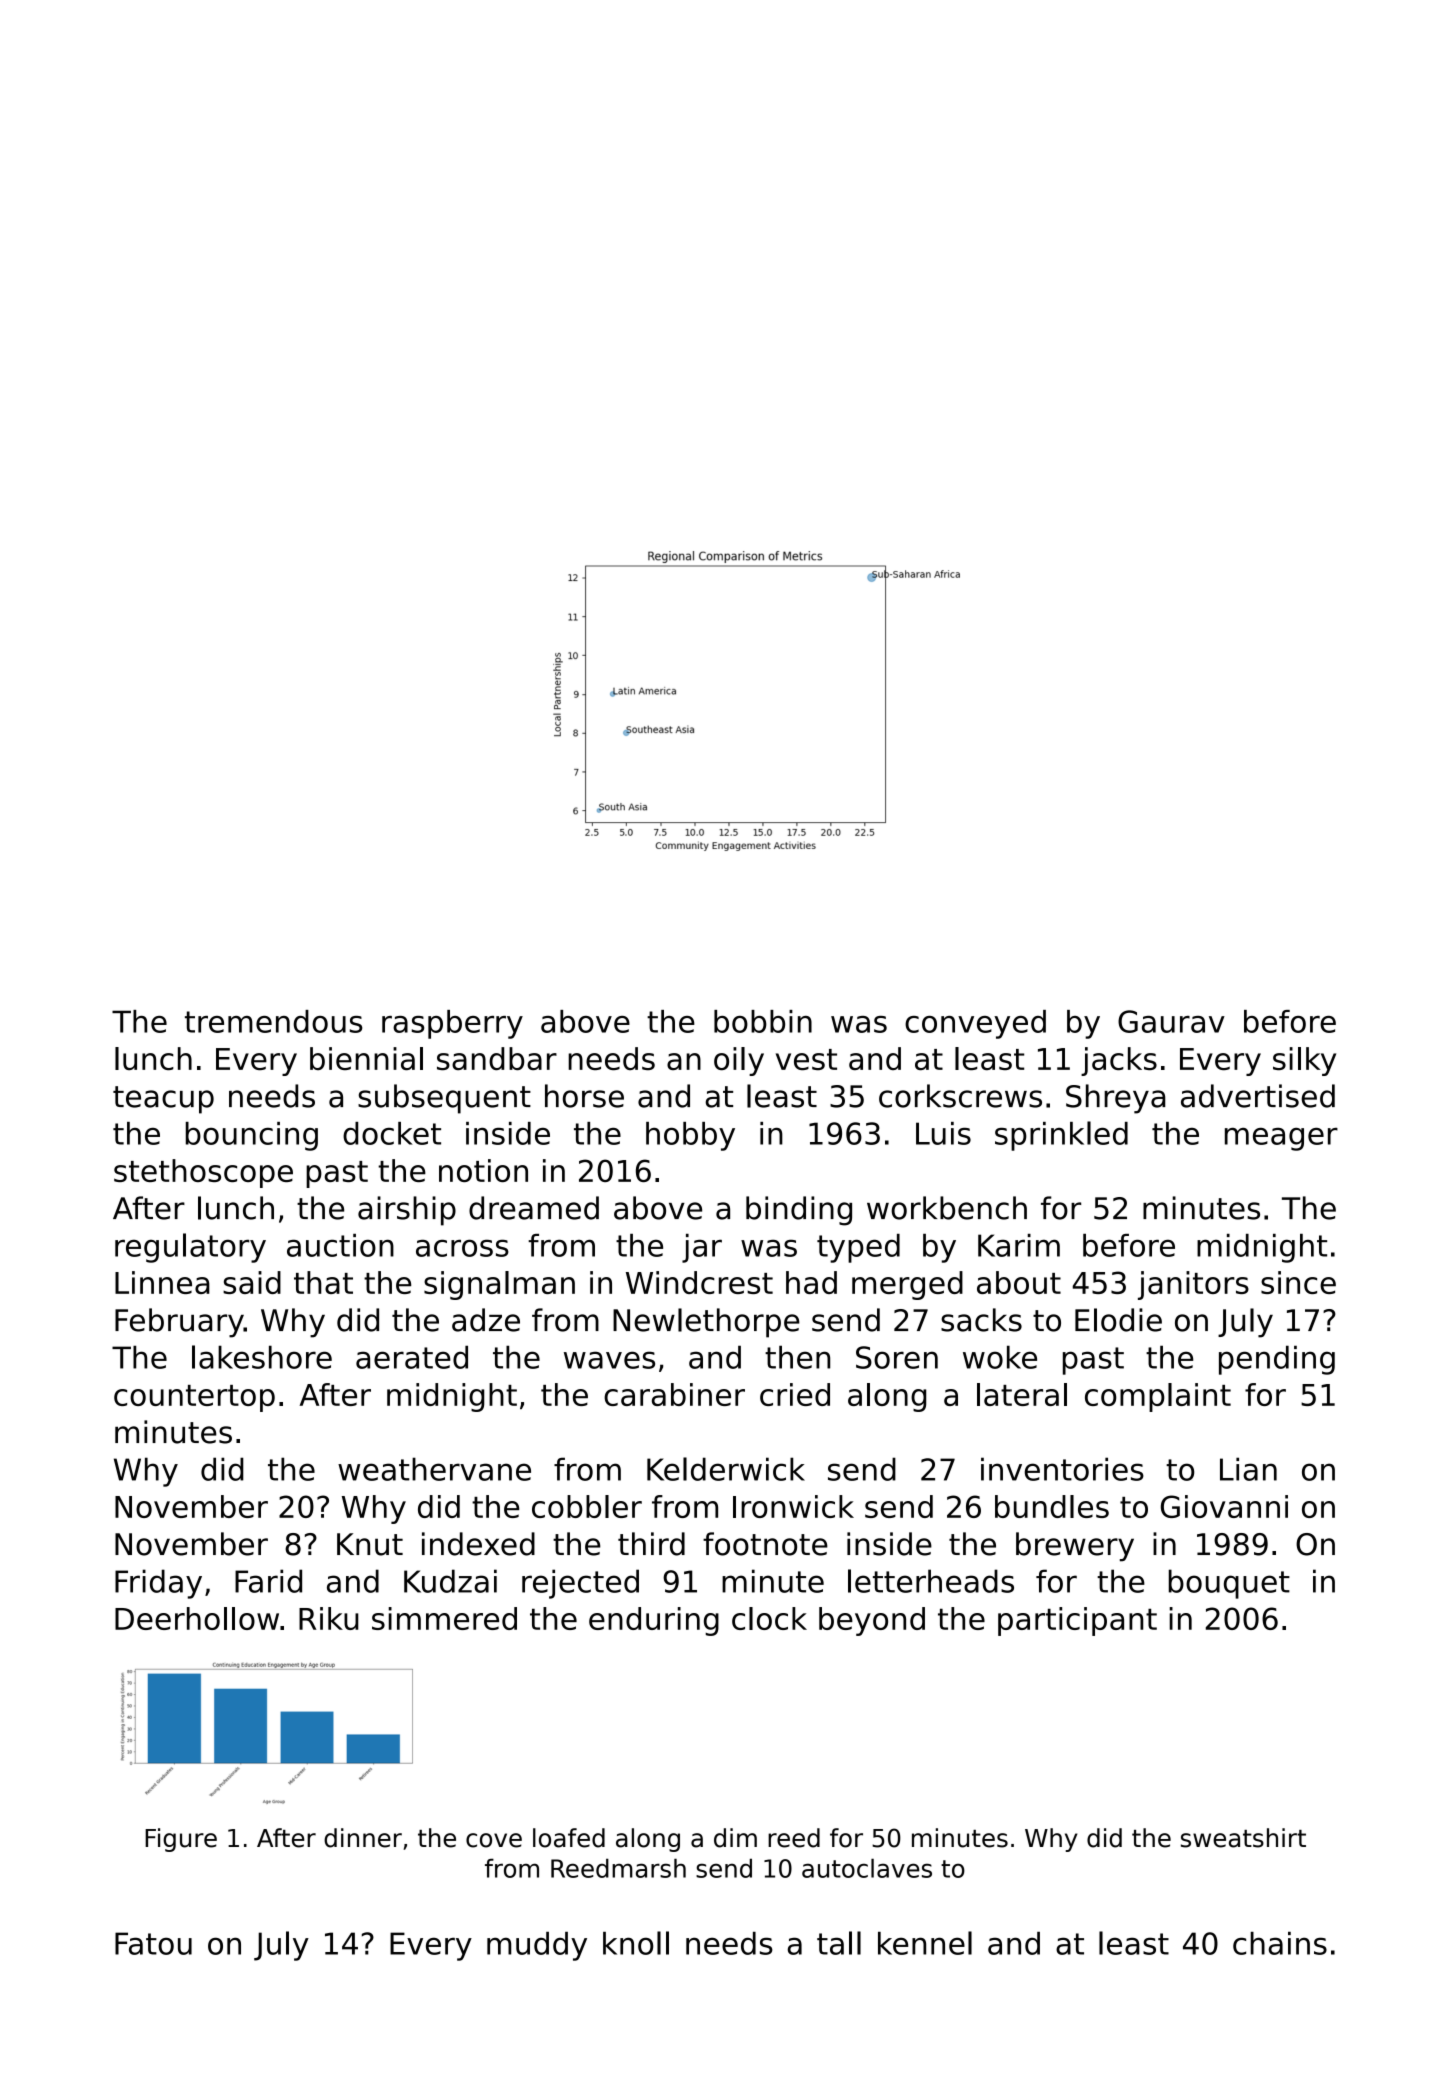 The image size is (1450, 2100). I want to click on hobby, so click(690, 1136).
